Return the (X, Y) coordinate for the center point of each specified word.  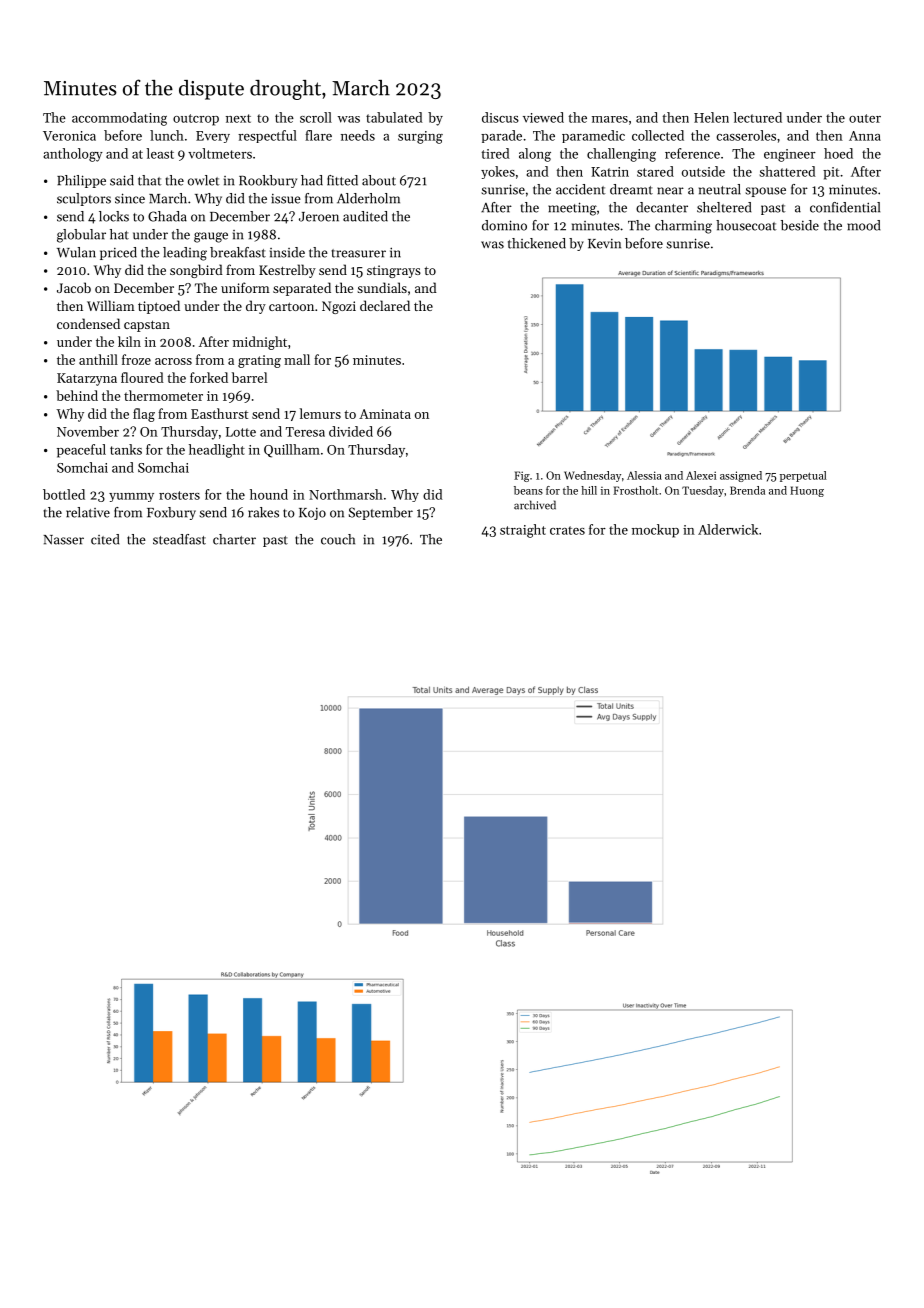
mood (863, 225)
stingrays (394, 271)
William (111, 305)
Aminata (385, 414)
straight (523, 531)
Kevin (604, 244)
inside (287, 252)
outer (865, 118)
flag (144, 415)
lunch (167, 135)
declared (385, 305)
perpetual (803, 476)
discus (500, 117)
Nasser (63, 540)
